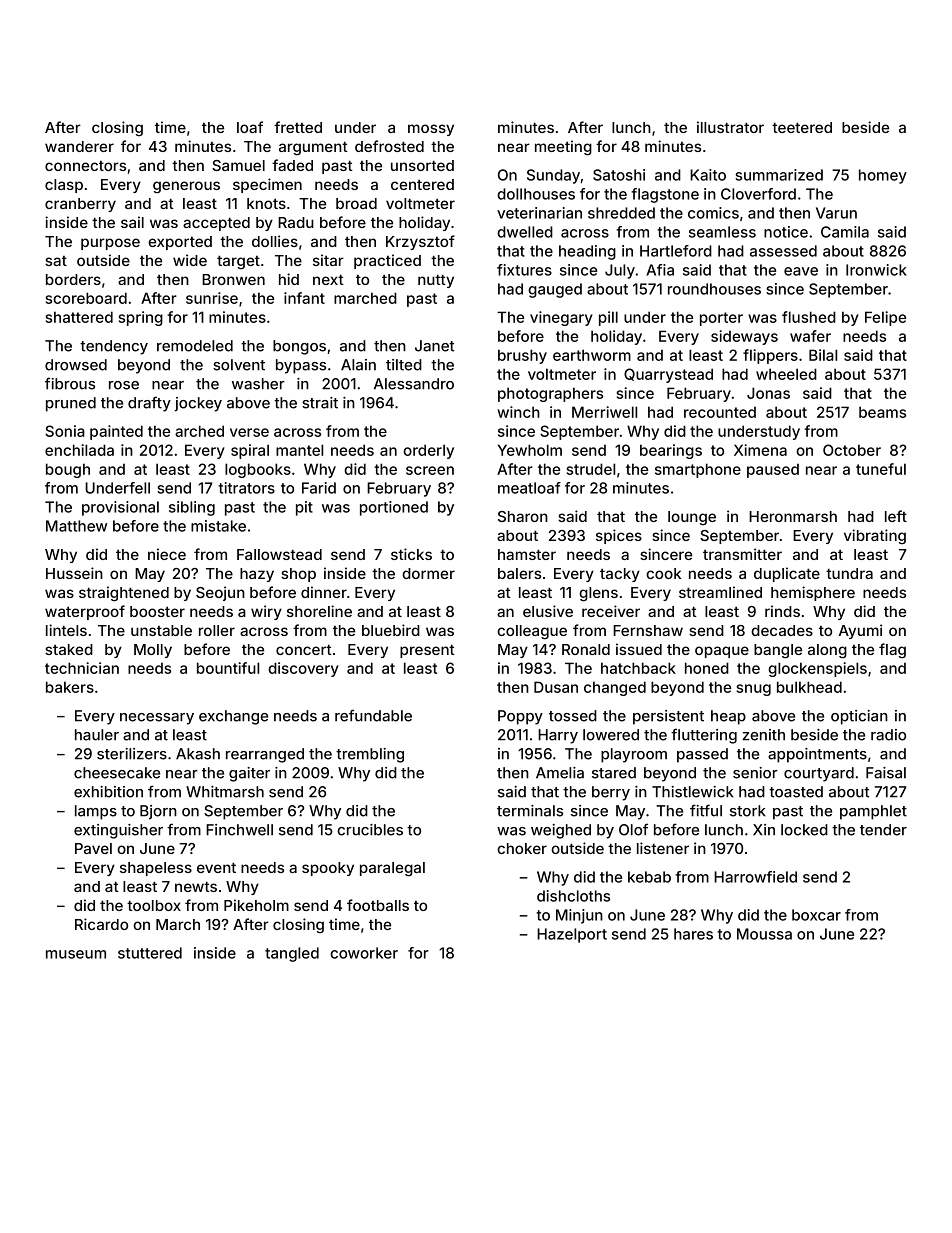 The height and width of the screenshot is (1233, 952). I want to click on provisional, so click(120, 508).
